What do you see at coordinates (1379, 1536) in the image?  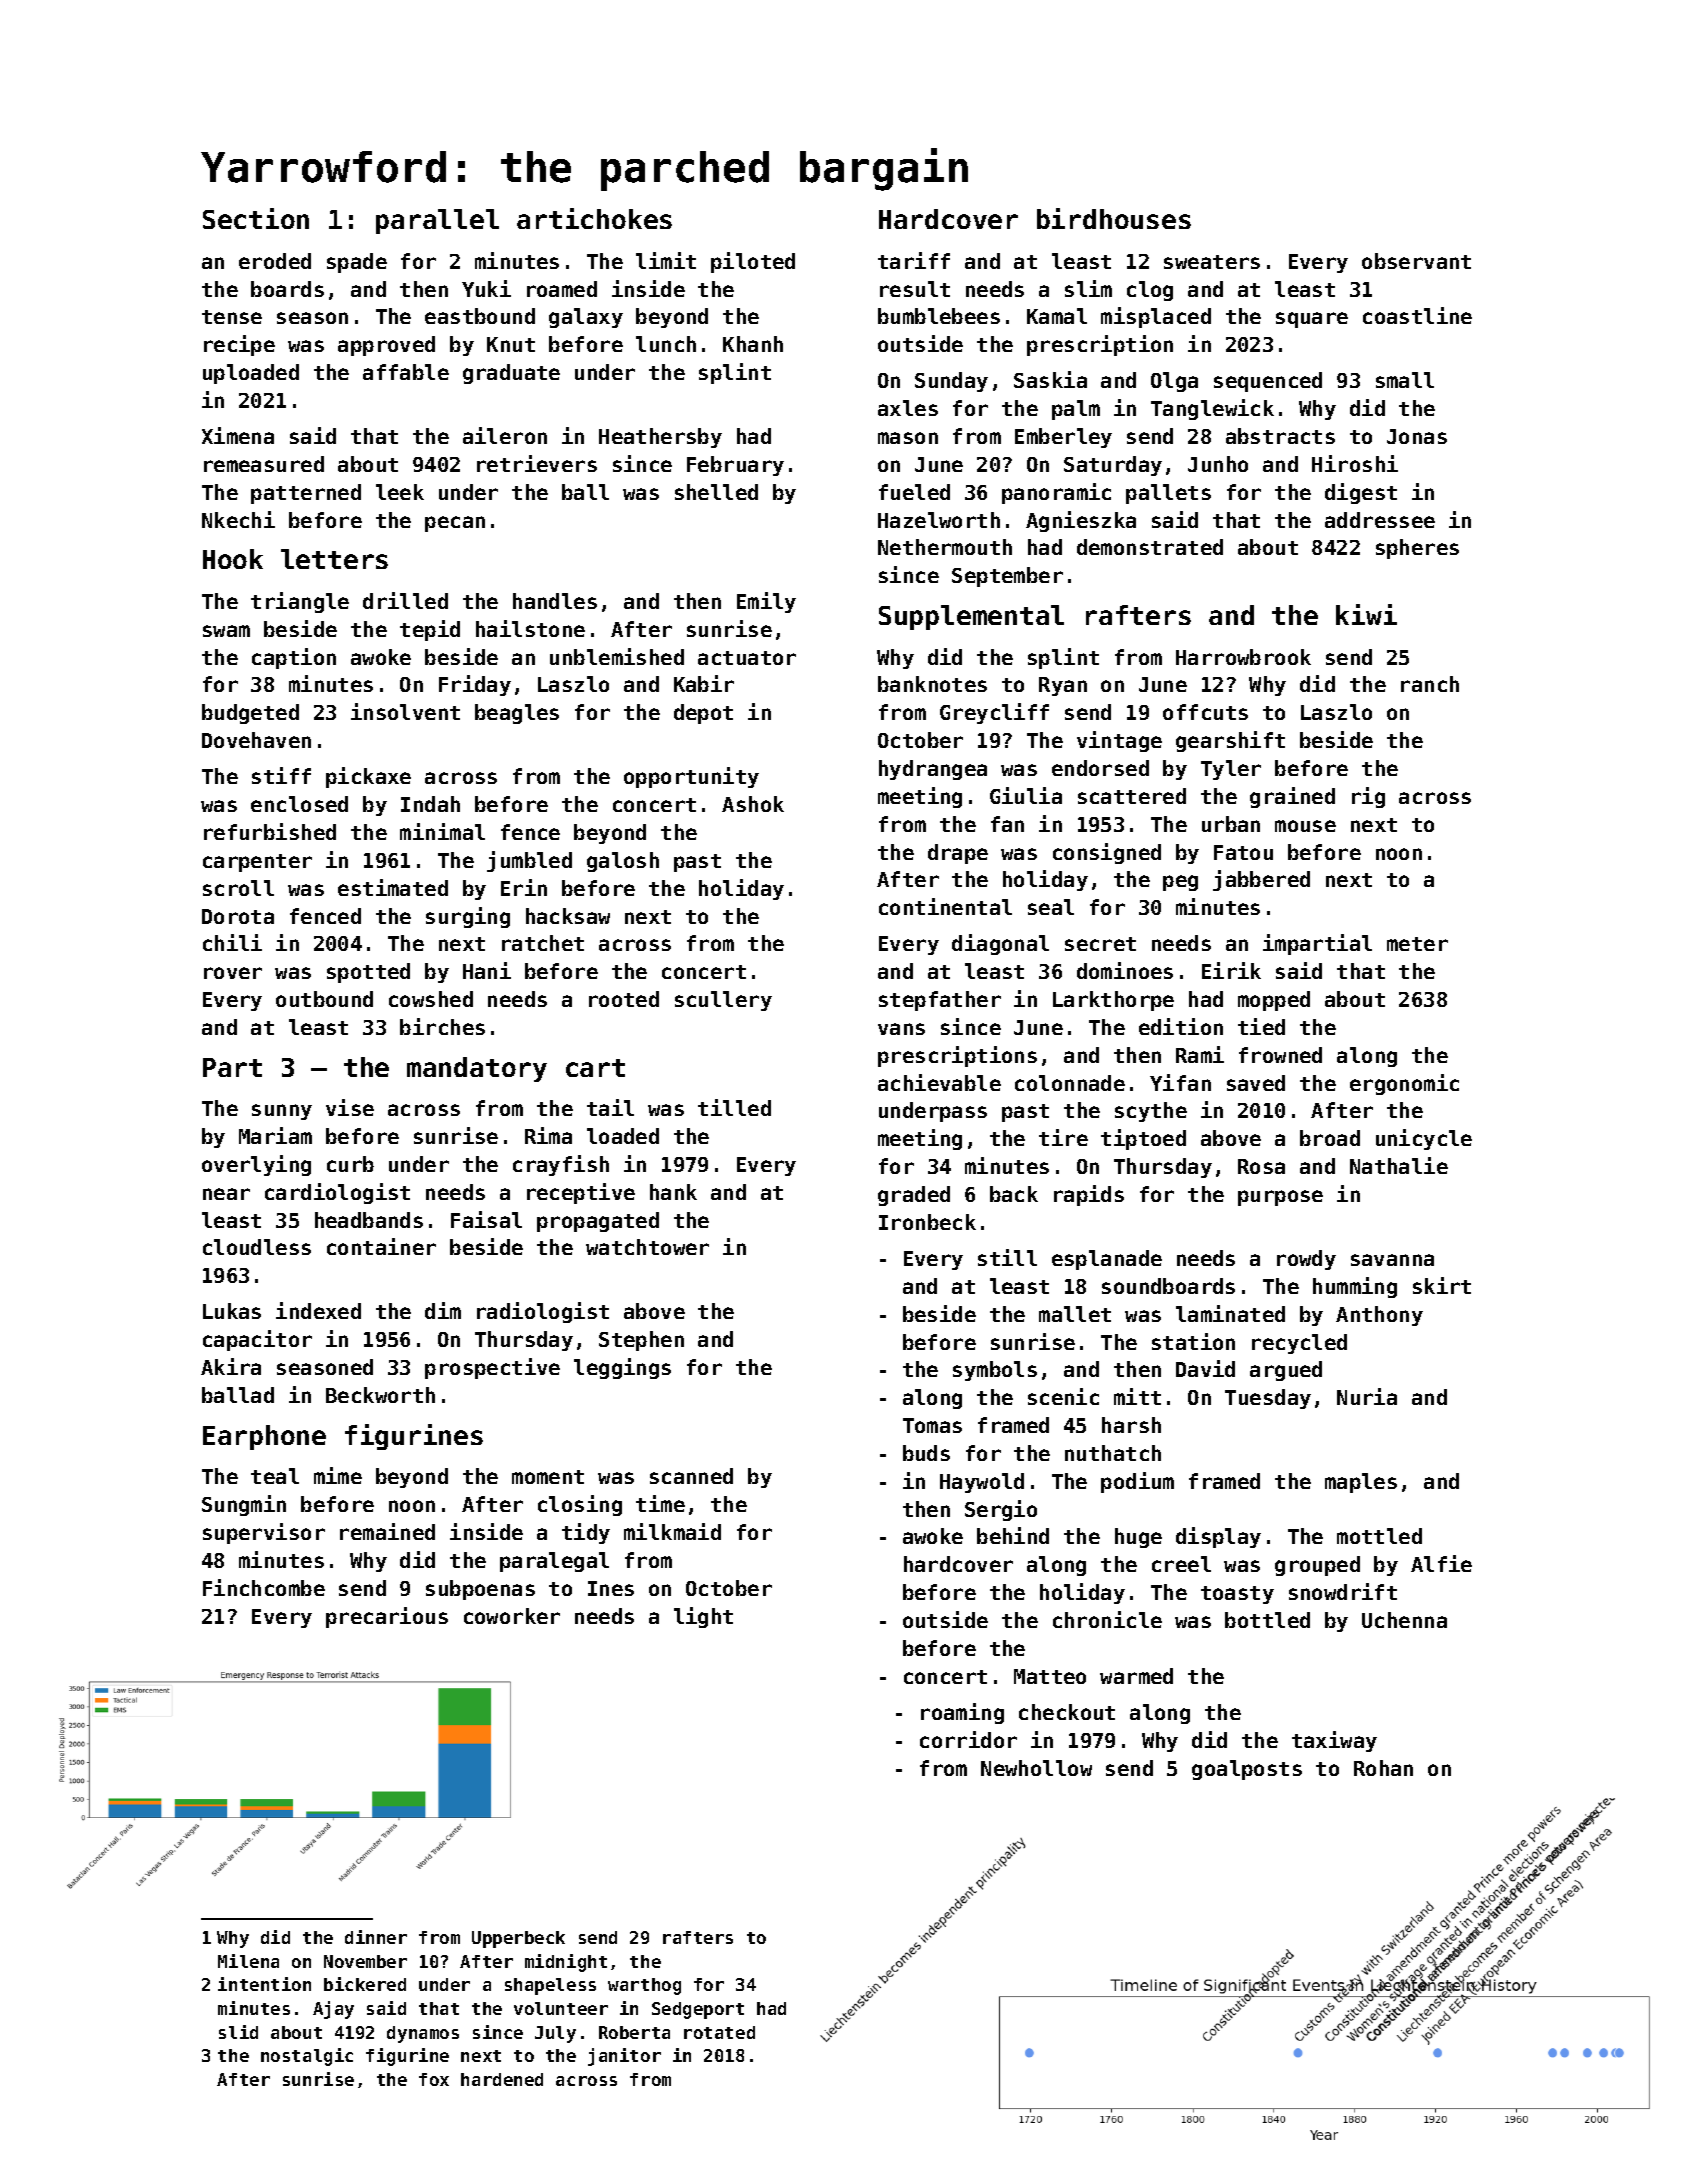 I see `mottled` at bounding box center [1379, 1536].
